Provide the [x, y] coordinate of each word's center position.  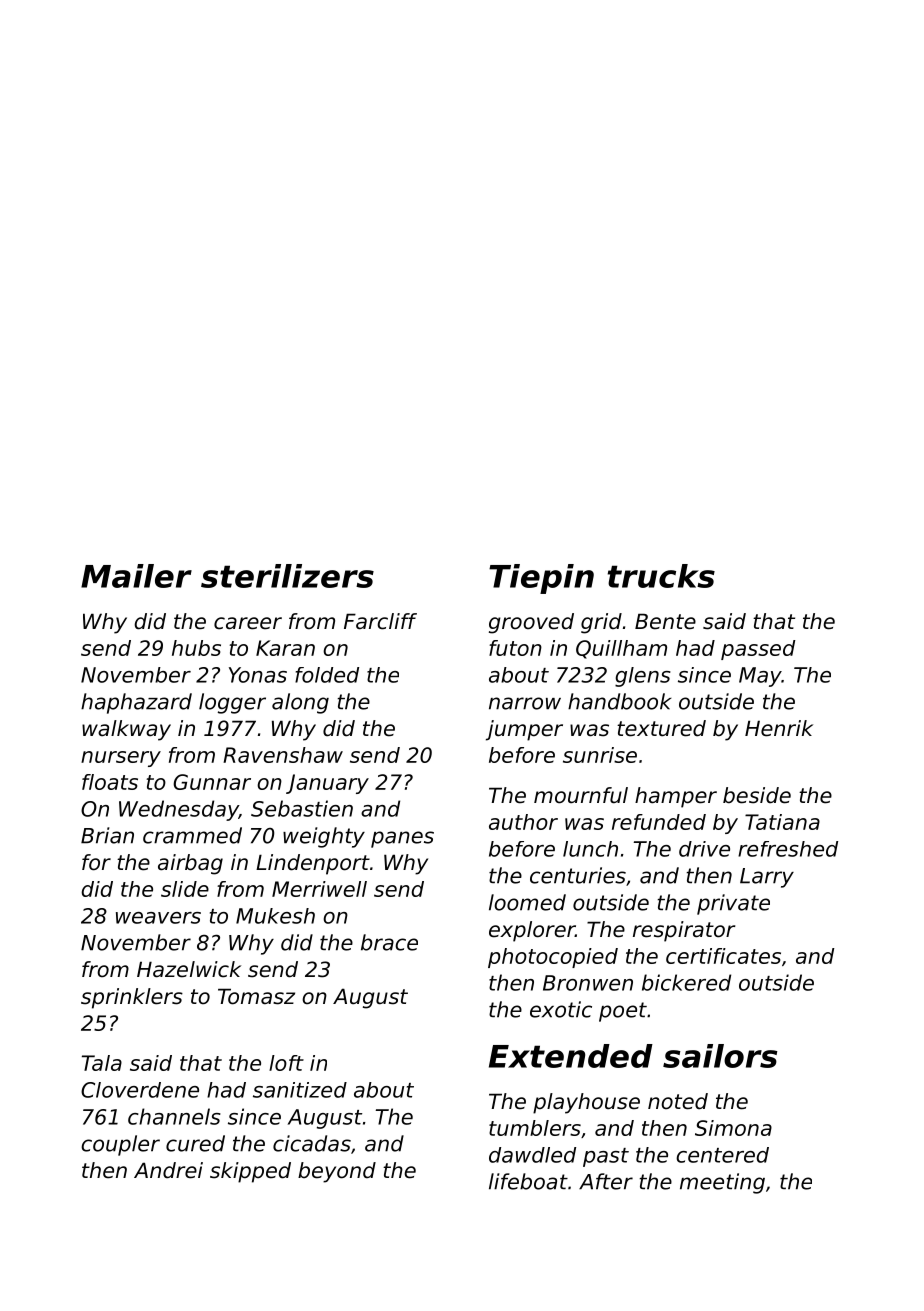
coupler [120, 1145]
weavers [158, 918]
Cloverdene [140, 1090]
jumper [524, 730]
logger [232, 703]
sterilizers [287, 576]
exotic [561, 1009]
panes [402, 839]
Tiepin [541, 579]
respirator [684, 931]
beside [757, 795]
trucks [661, 576]
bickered [686, 982]
